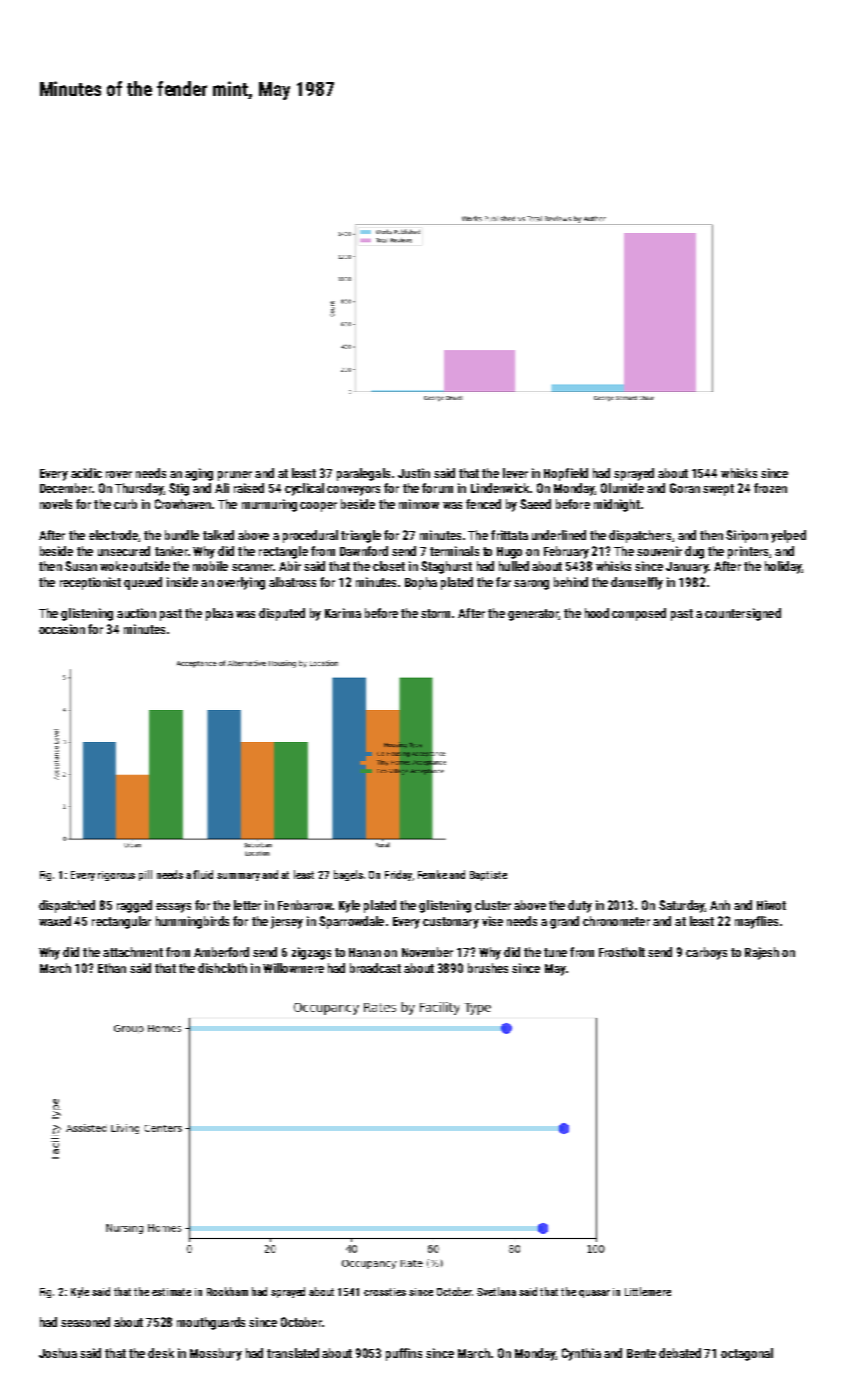 This page has height=1400, width=849. What do you see at coordinates (55, 921) in the page?
I see `waxed` at bounding box center [55, 921].
